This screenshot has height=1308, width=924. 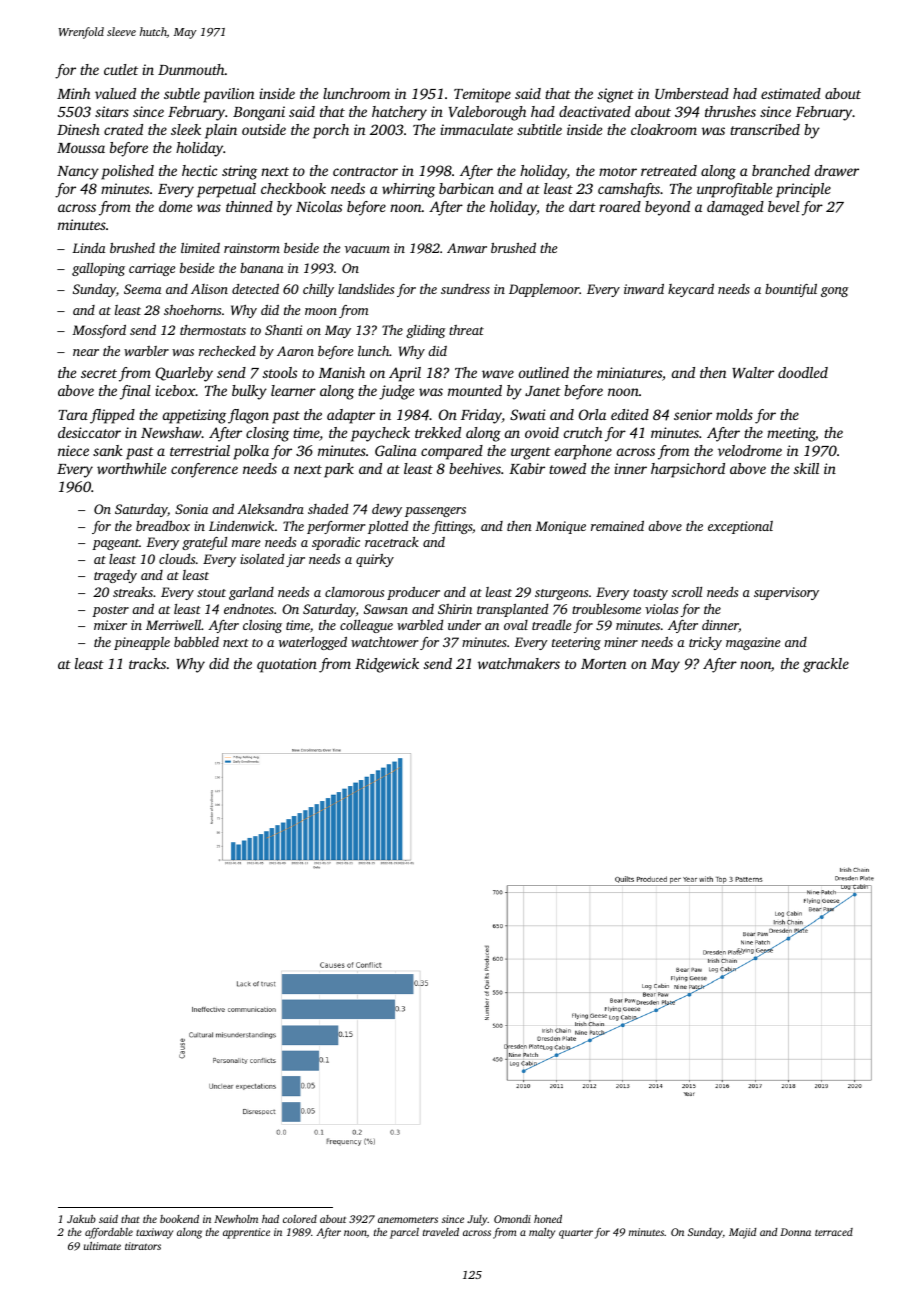 What do you see at coordinates (519, 663) in the screenshot?
I see `watchmakers` at bounding box center [519, 663].
